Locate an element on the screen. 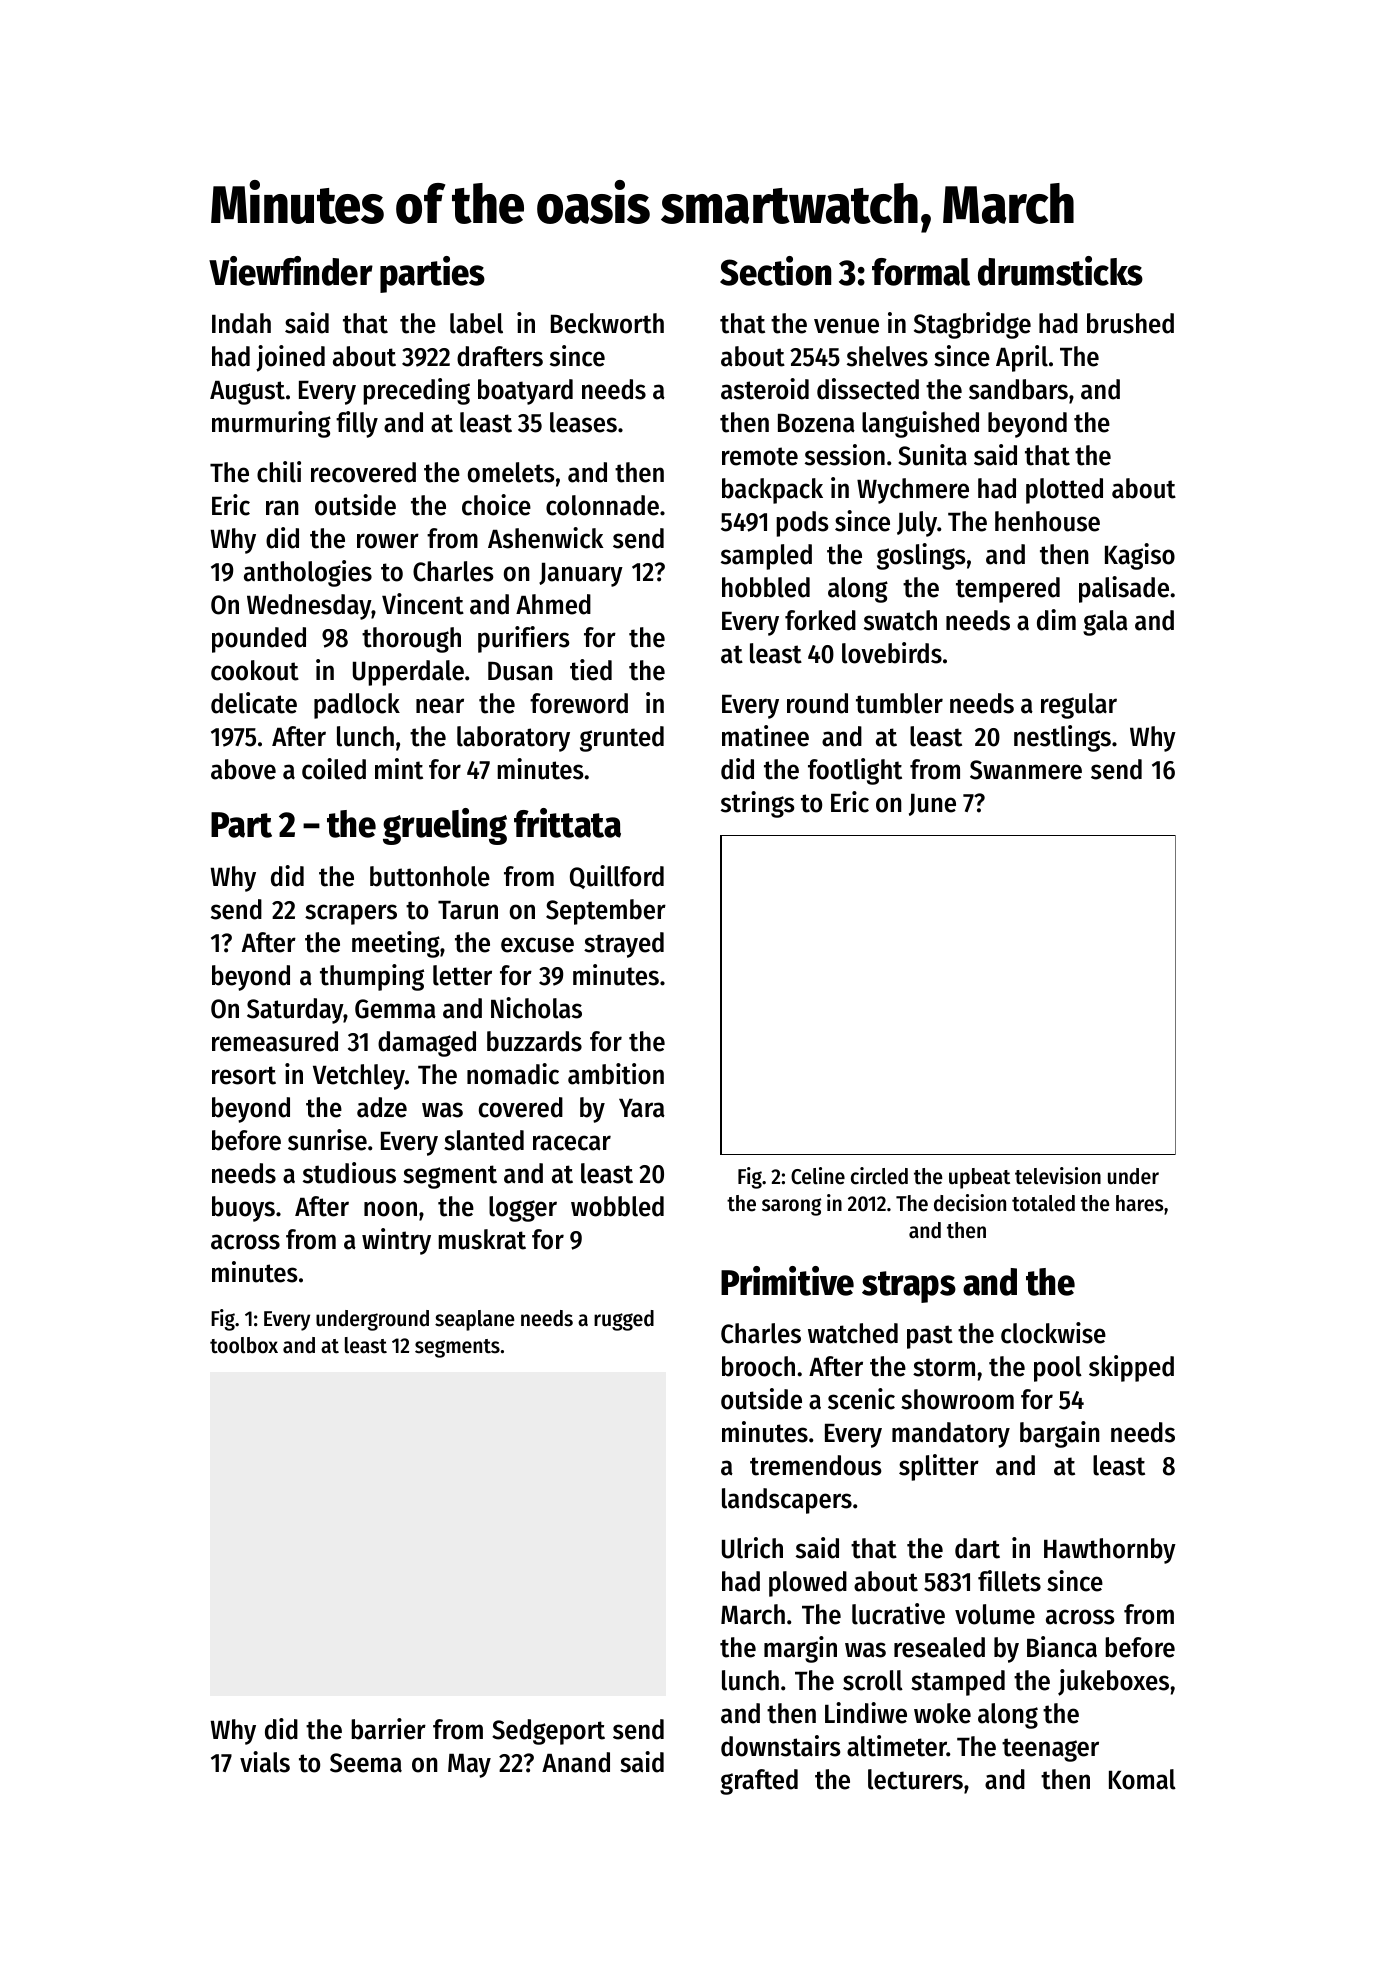  Ulrich is located at coordinates (752, 1548).
